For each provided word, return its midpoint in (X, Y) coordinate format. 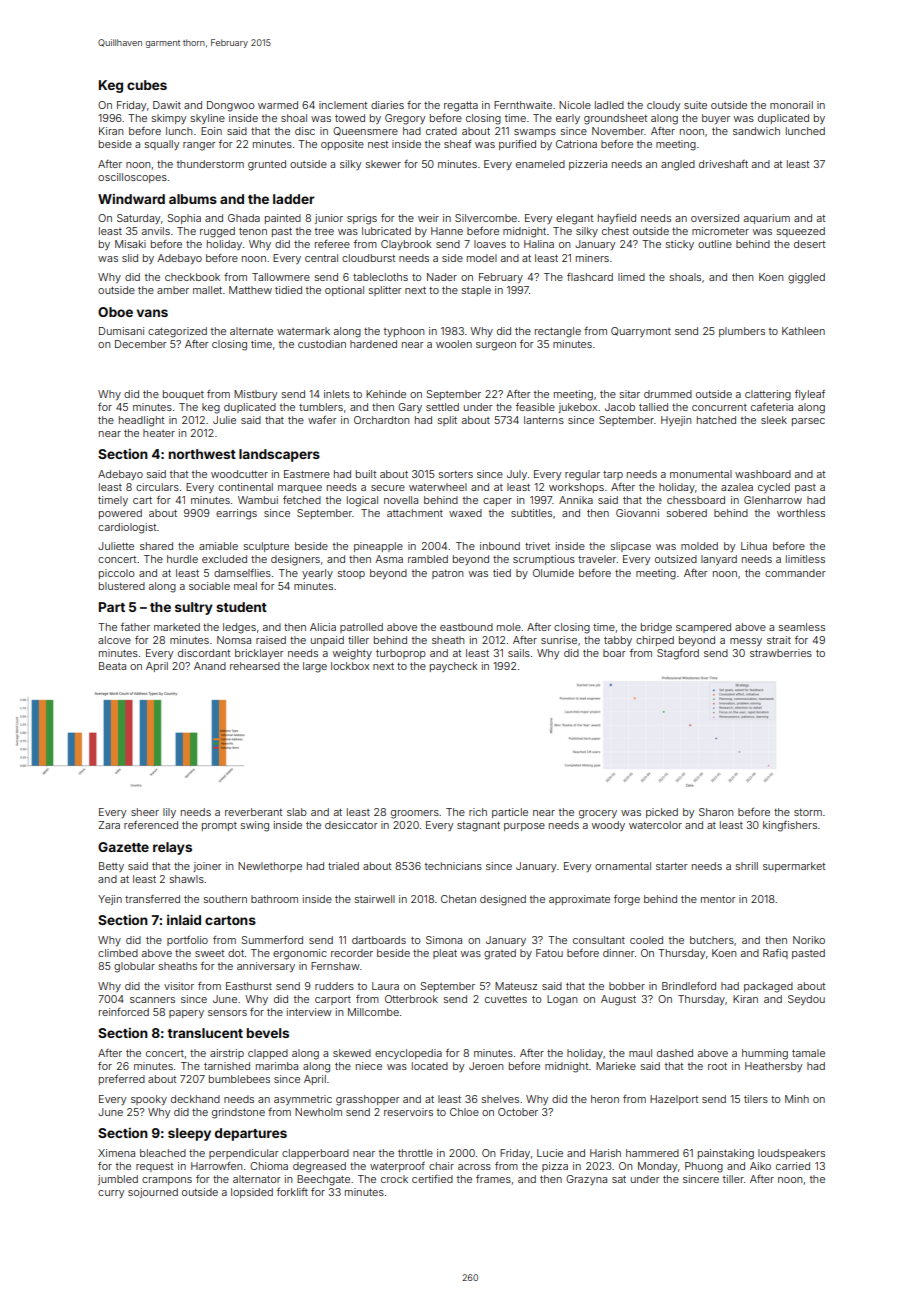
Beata (112, 666)
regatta (461, 107)
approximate (579, 900)
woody (608, 826)
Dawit (167, 105)
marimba (277, 1066)
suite (695, 105)
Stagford (678, 654)
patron (447, 574)
